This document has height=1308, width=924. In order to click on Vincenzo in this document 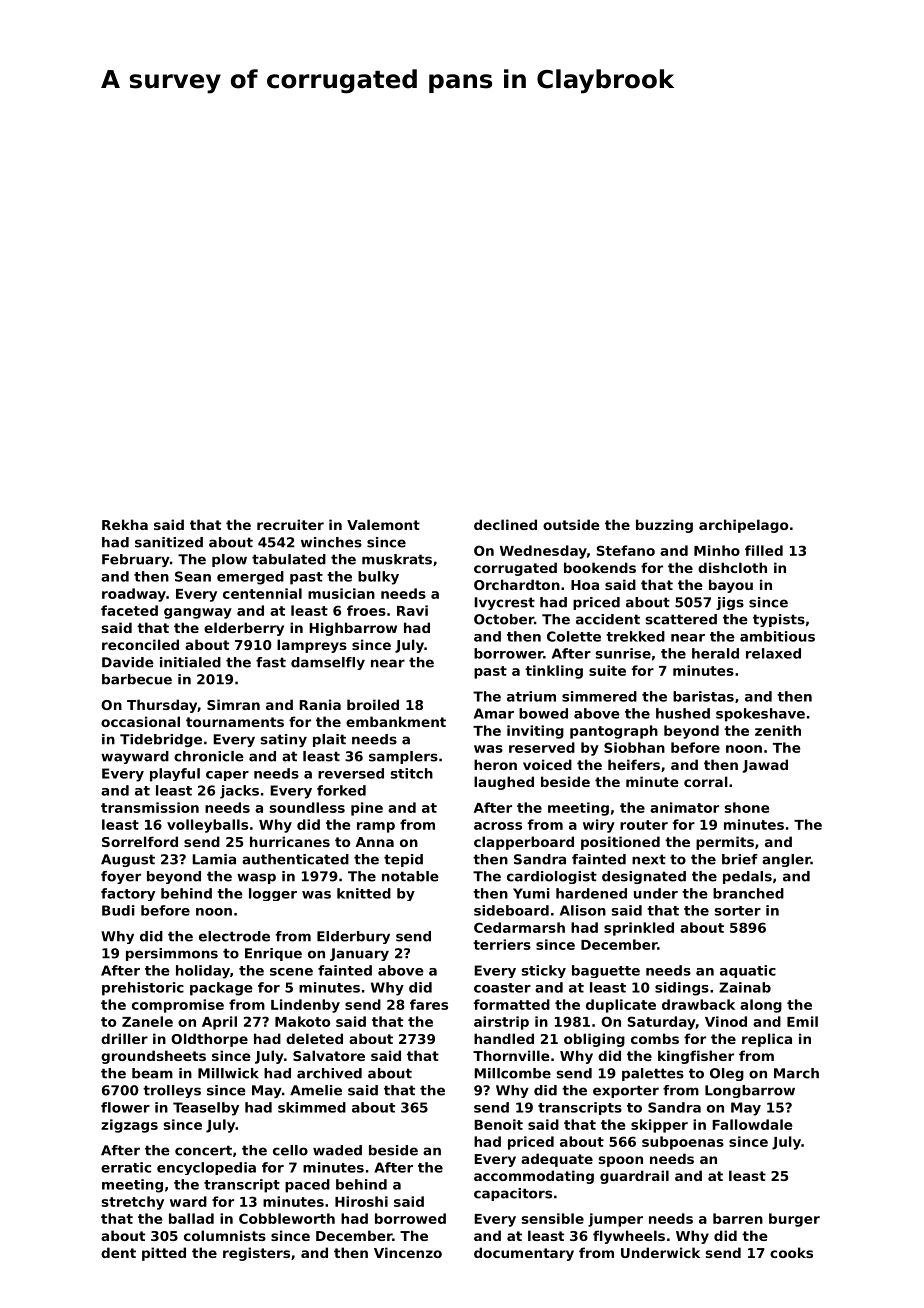, I will do `click(408, 1252)`.
